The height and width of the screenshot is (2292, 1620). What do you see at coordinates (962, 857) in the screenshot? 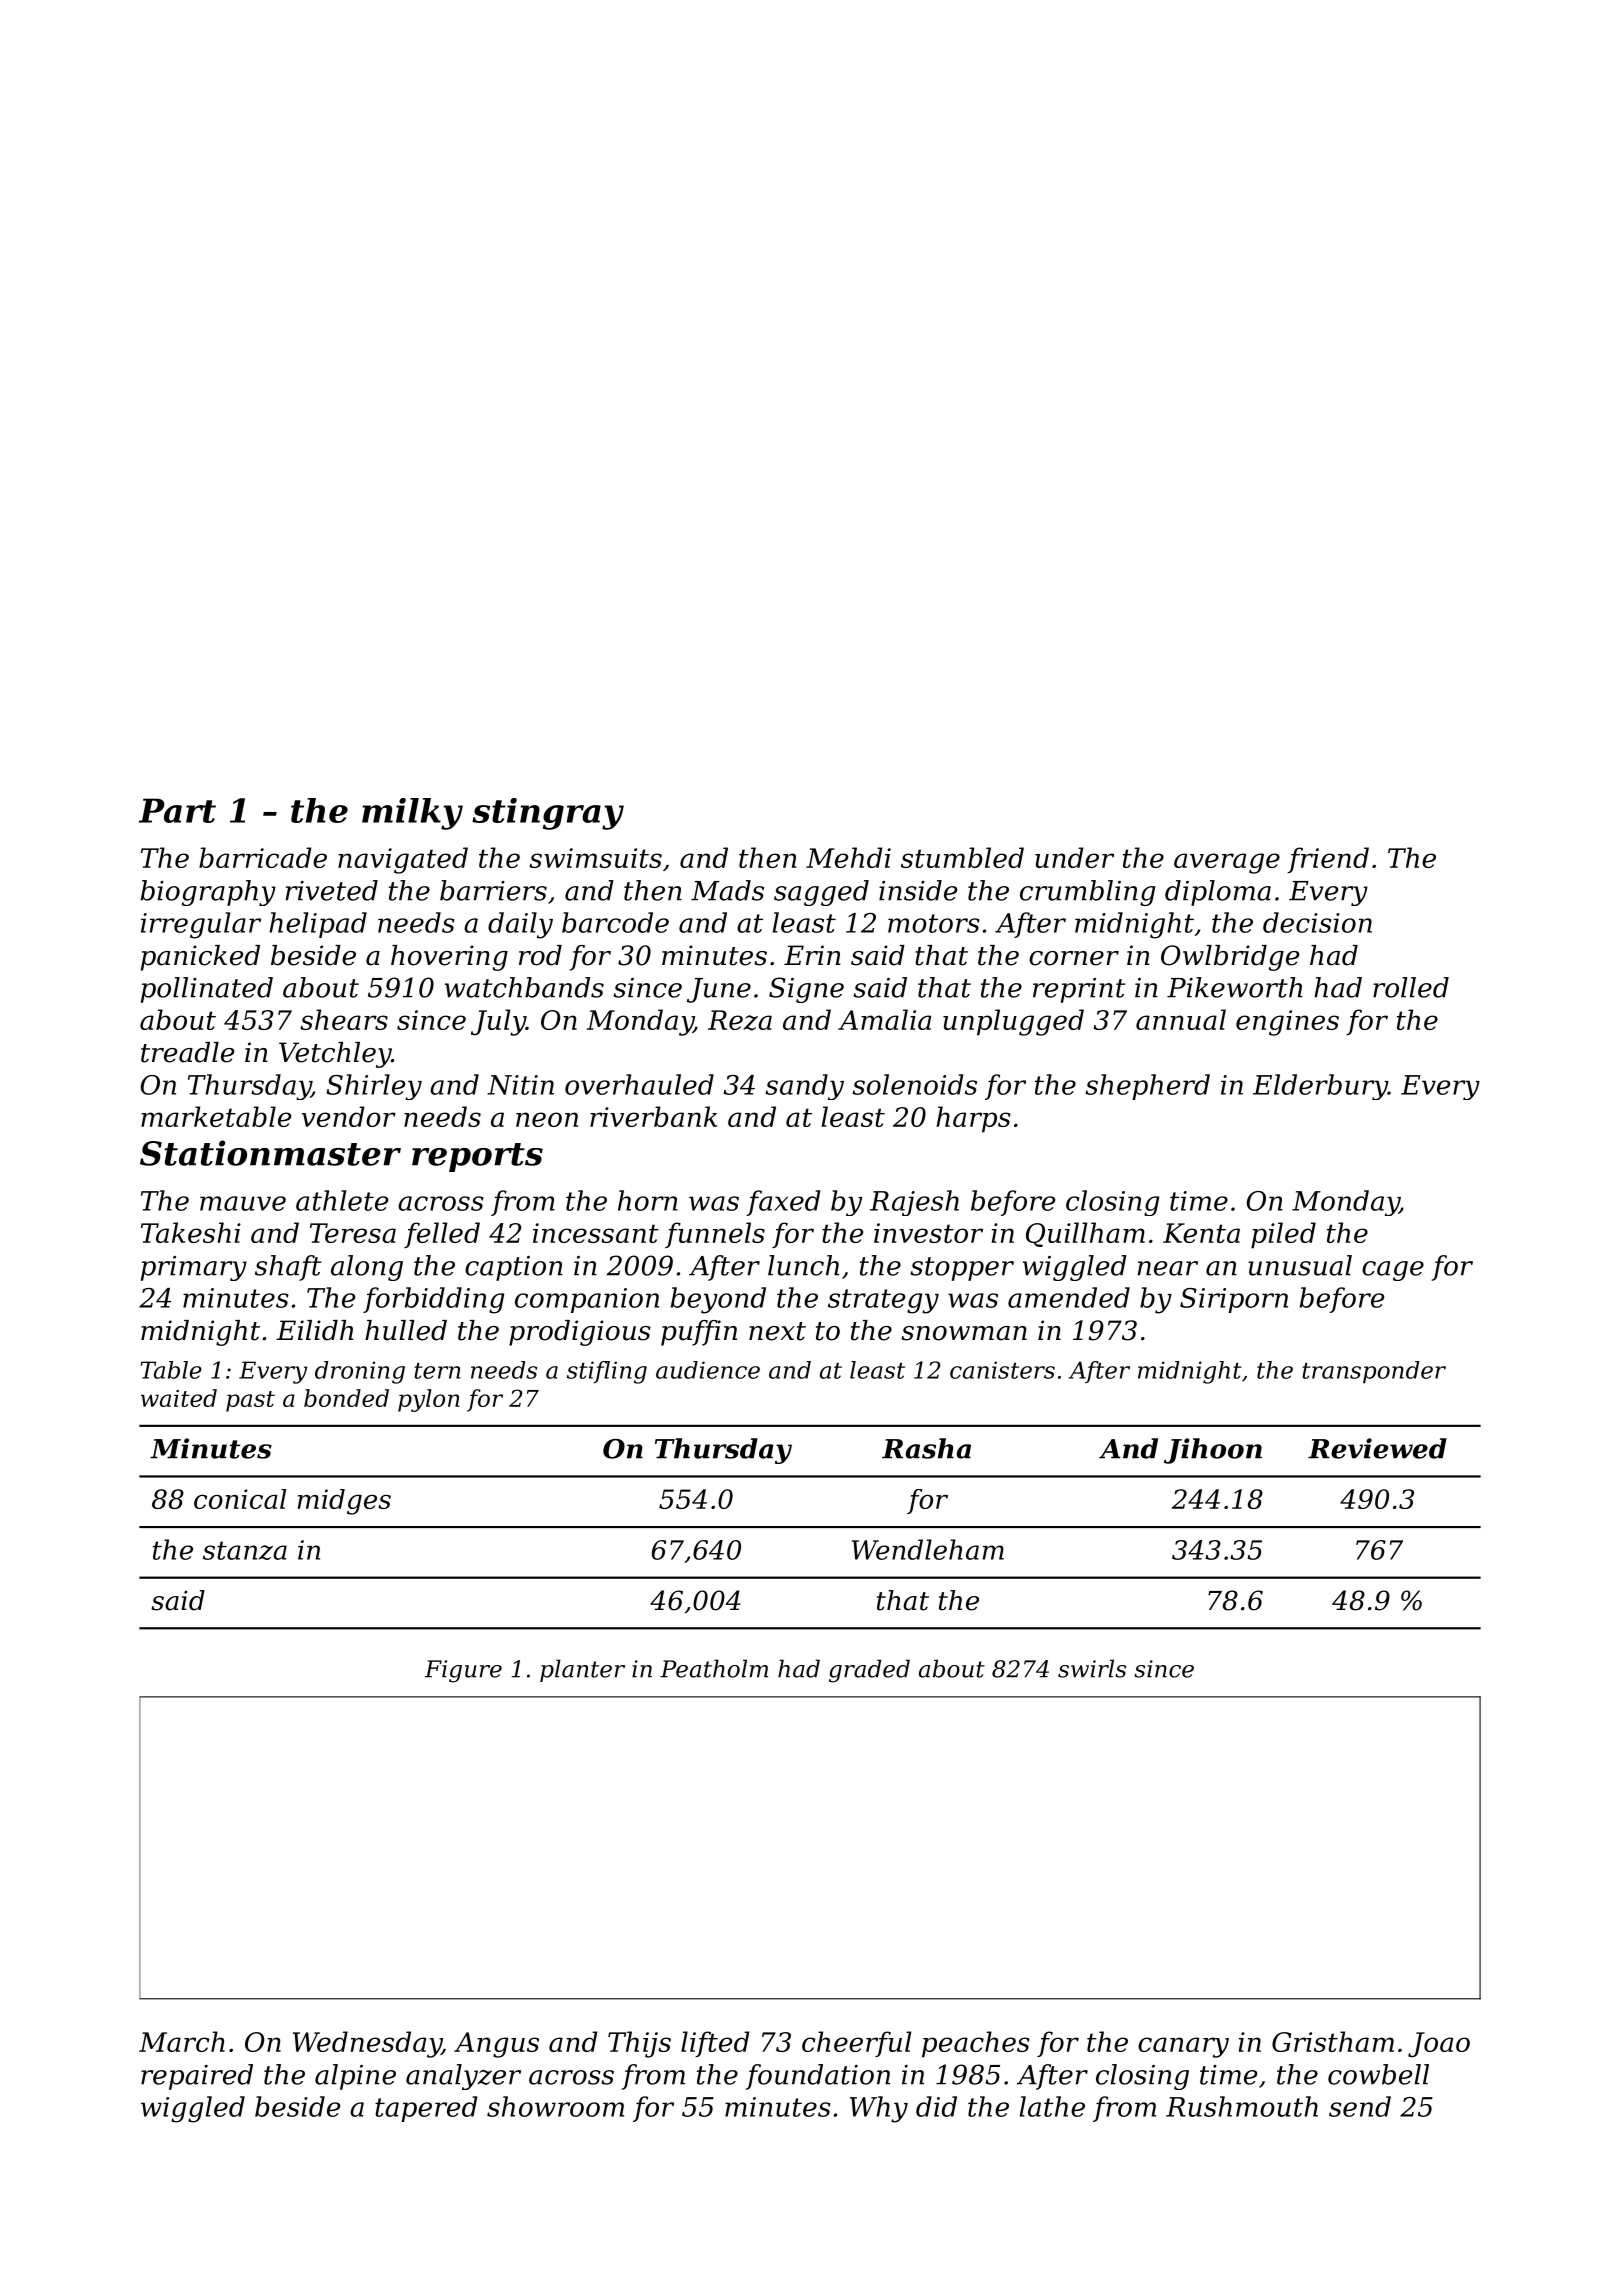
I see `stumbled` at bounding box center [962, 857].
